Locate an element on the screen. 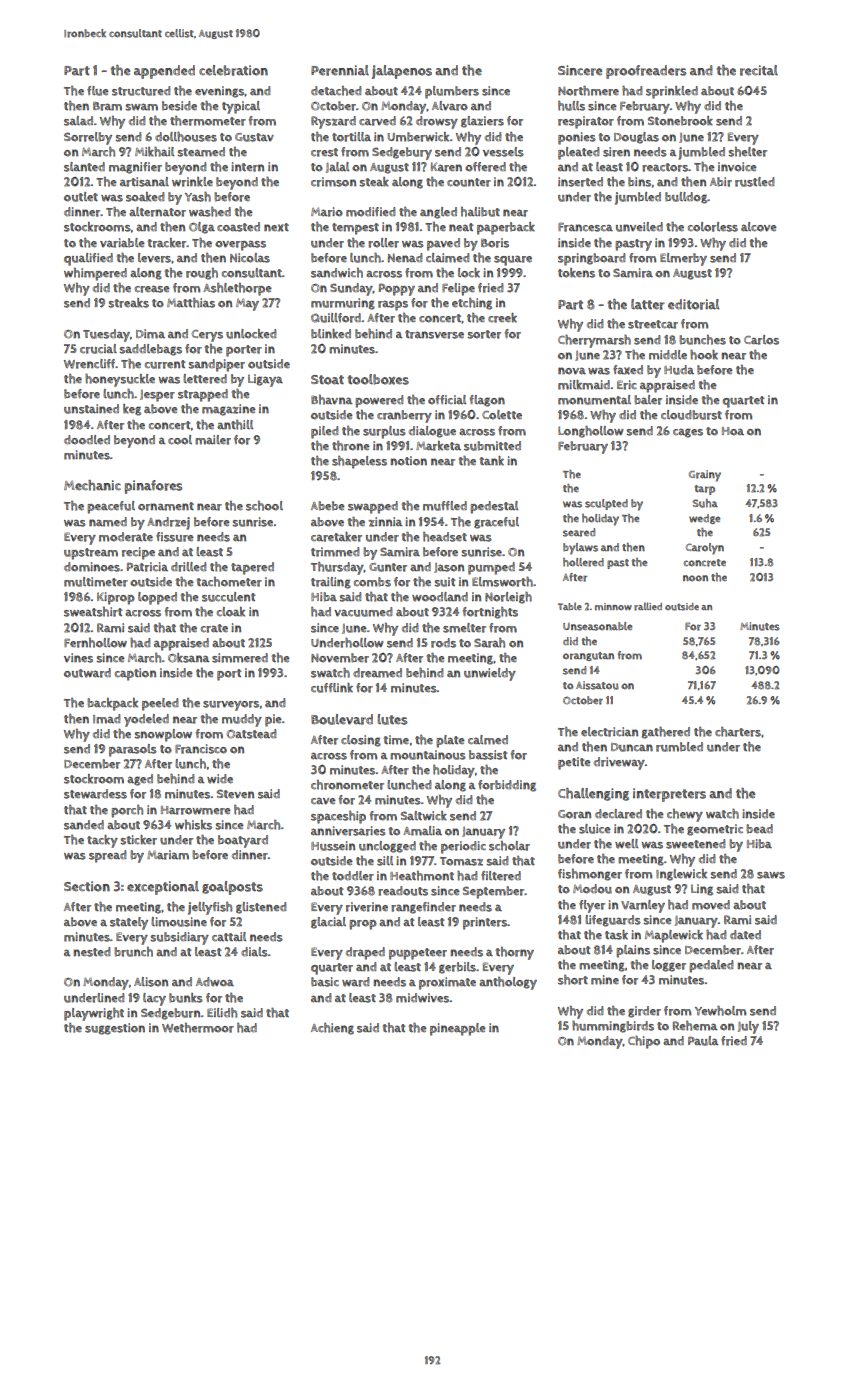 Image resolution: width=849 pixels, height=1400 pixels. proofreaders is located at coordinates (646, 72).
